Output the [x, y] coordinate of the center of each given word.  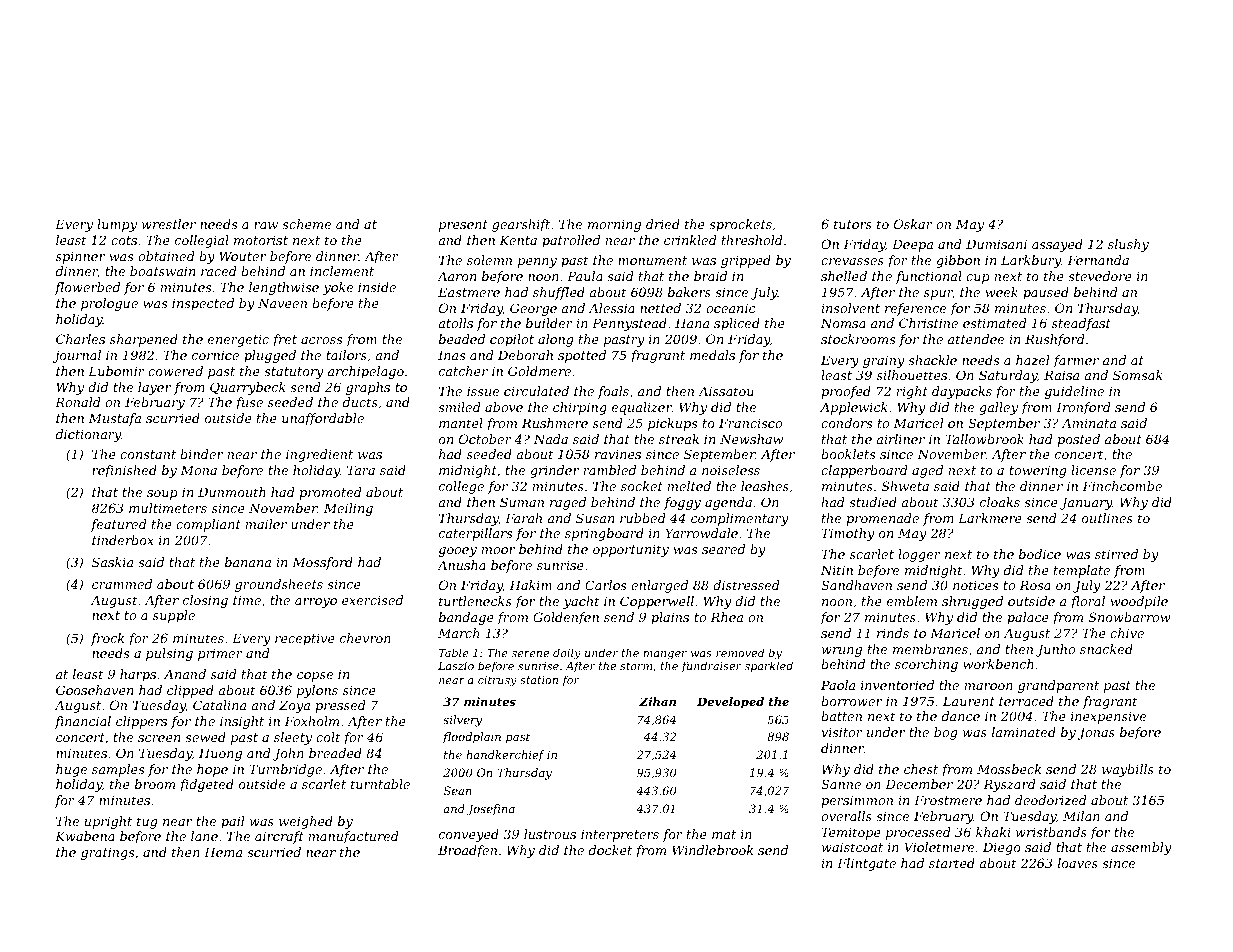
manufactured [354, 837]
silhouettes [912, 375]
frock [107, 639]
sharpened [144, 340]
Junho [1055, 650]
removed [740, 652]
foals [613, 392]
